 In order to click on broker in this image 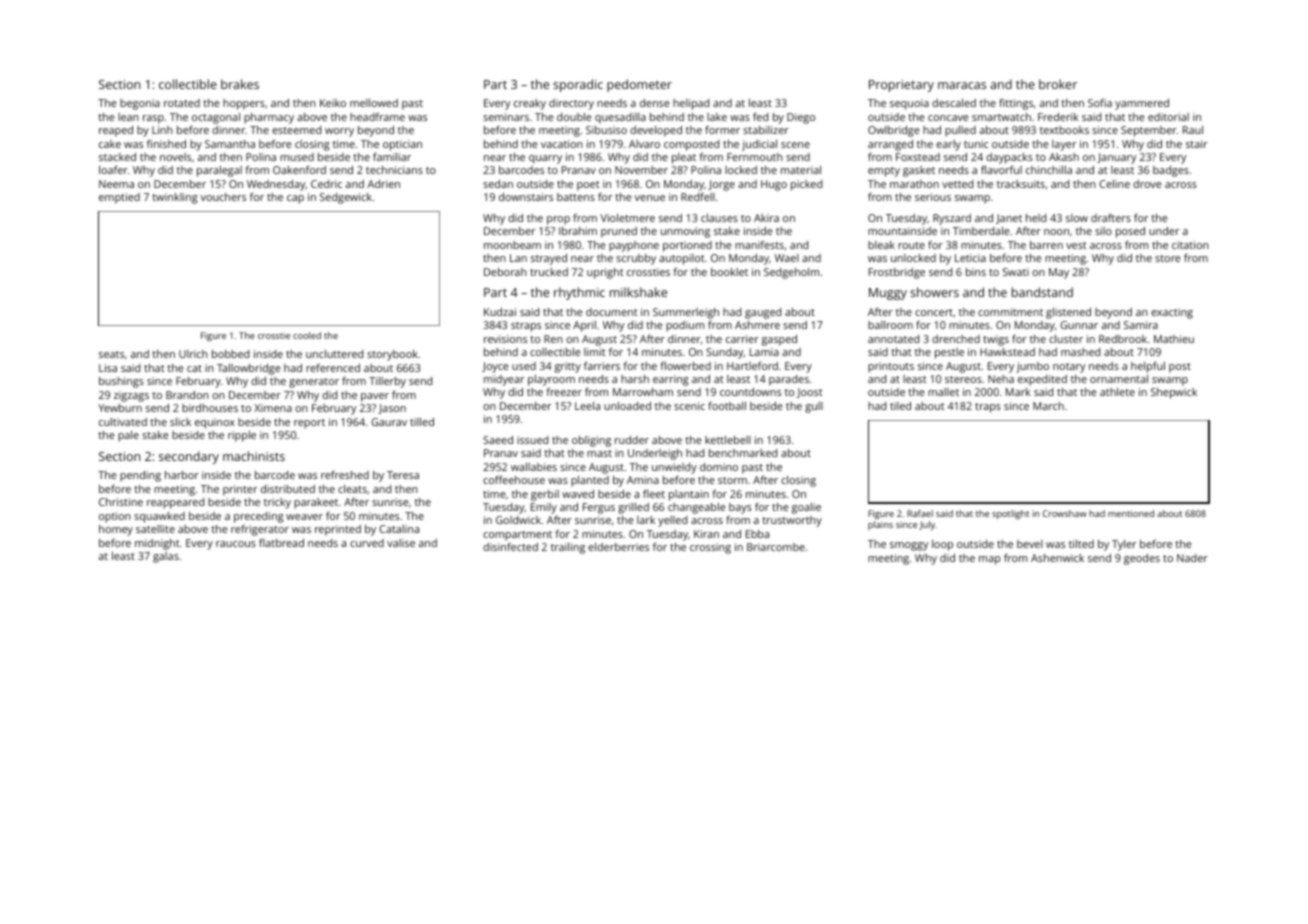, I will do `click(1058, 84)`.
